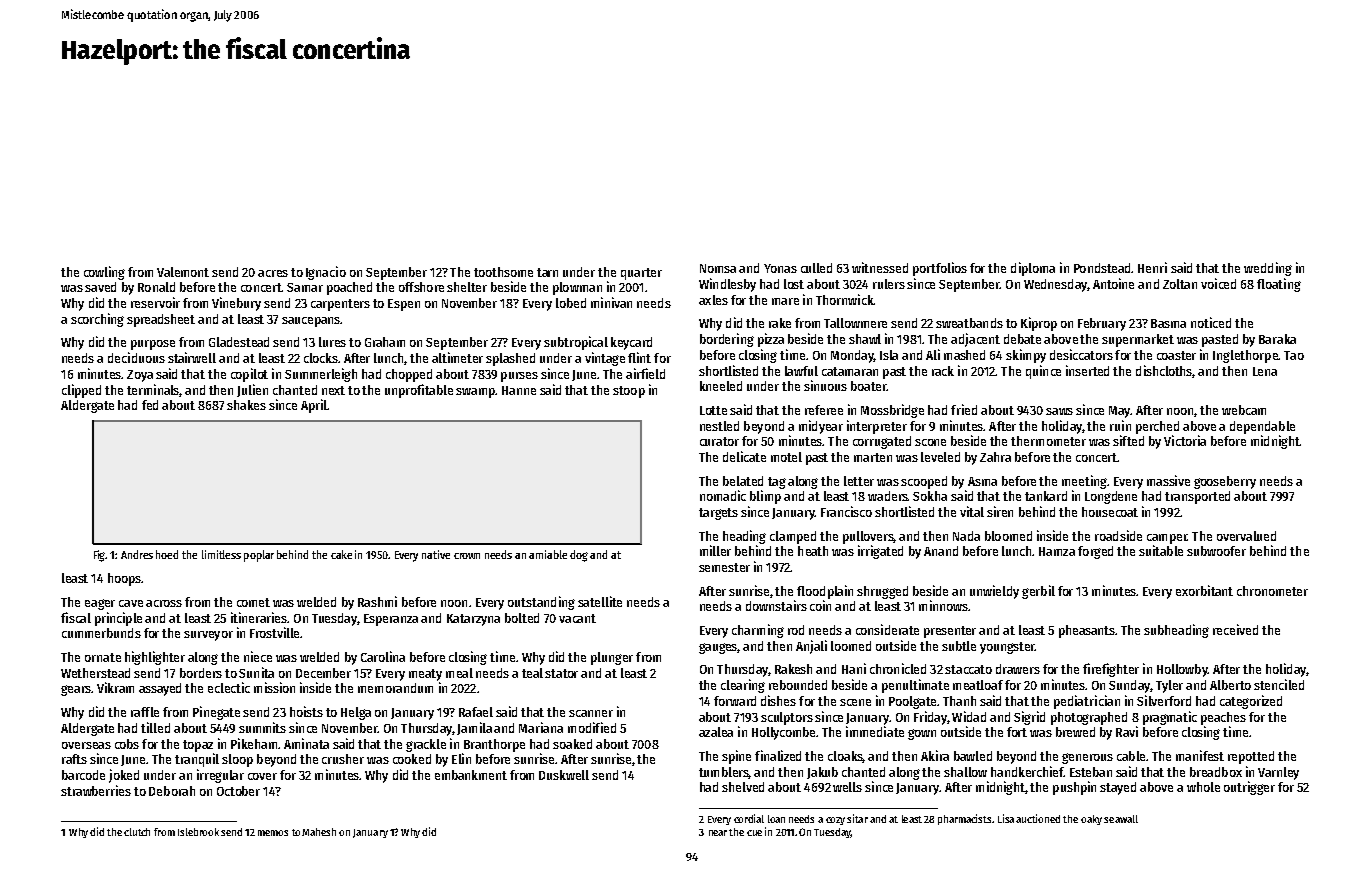  What do you see at coordinates (198, 832) in the document?
I see `Islebrook` at bounding box center [198, 832].
